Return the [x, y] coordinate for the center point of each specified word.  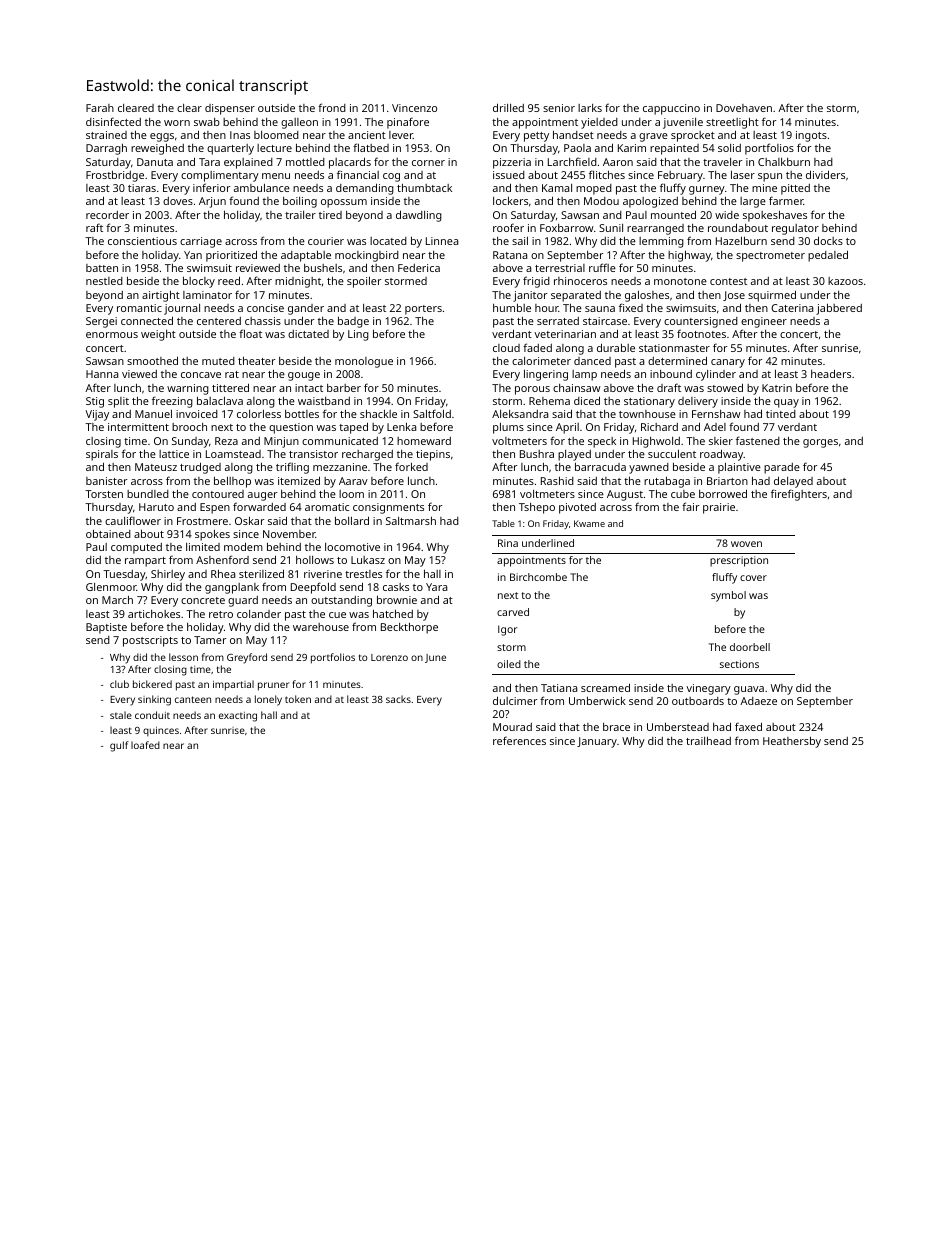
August [625, 495]
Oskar [249, 521]
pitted [795, 189]
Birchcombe [538, 577]
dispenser [230, 109]
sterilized [261, 573]
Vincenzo [414, 108]
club [119, 684]
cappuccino [671, 109]
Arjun [212, 202]
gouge [304, 376]
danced [592, 361]
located [388, 241]
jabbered [839, 309]
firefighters [799, 495]
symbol [728, 596]
